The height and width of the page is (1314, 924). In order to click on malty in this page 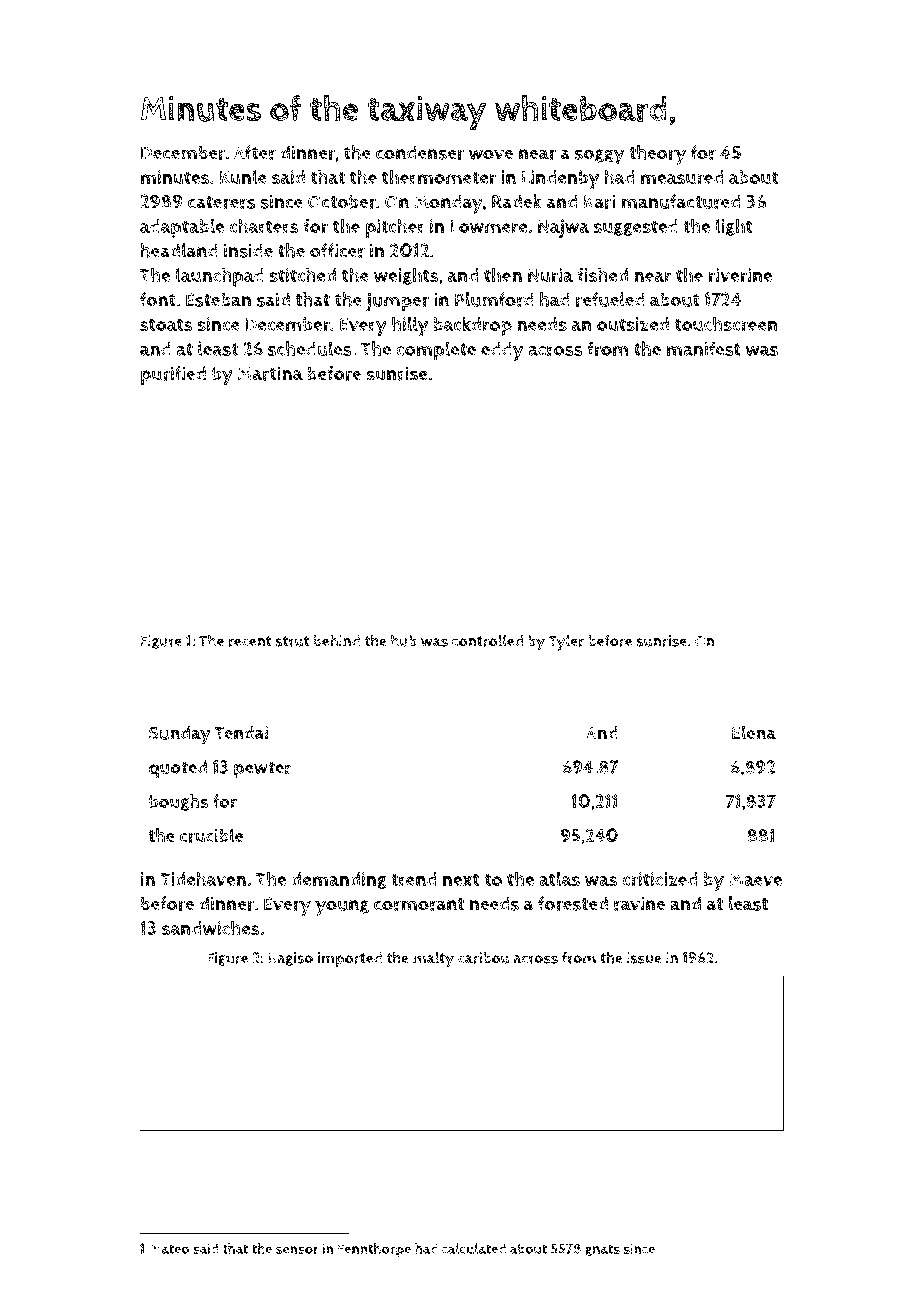, I will do `click(433, 959)`.
